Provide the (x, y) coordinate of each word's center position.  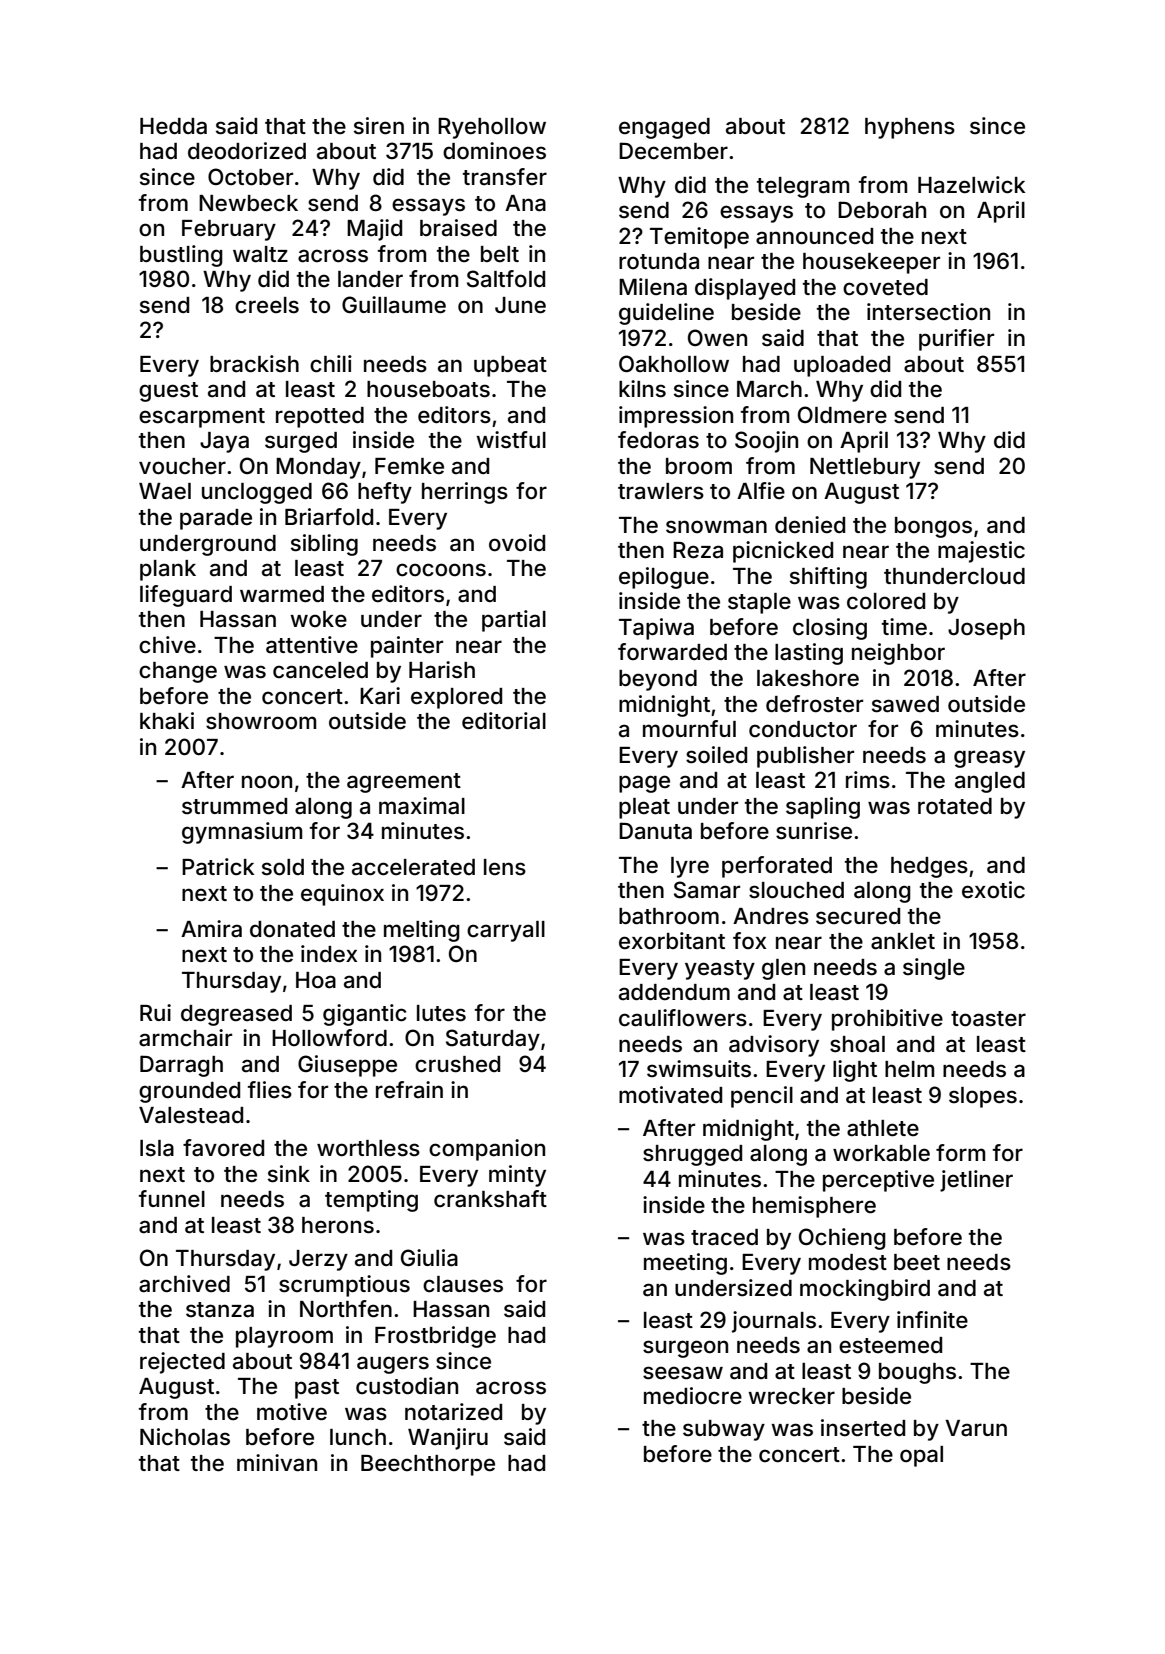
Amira (211, 929)
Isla (157, 1148)
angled (990, 782)
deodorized (247, 151)
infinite (932, 1319)
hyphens (910, 128)
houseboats (428, 389)
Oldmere (842, 415)
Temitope (699, 238)
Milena (653, 287)
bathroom (669, 916)
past (317, 1389)
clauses (463, 1284)
